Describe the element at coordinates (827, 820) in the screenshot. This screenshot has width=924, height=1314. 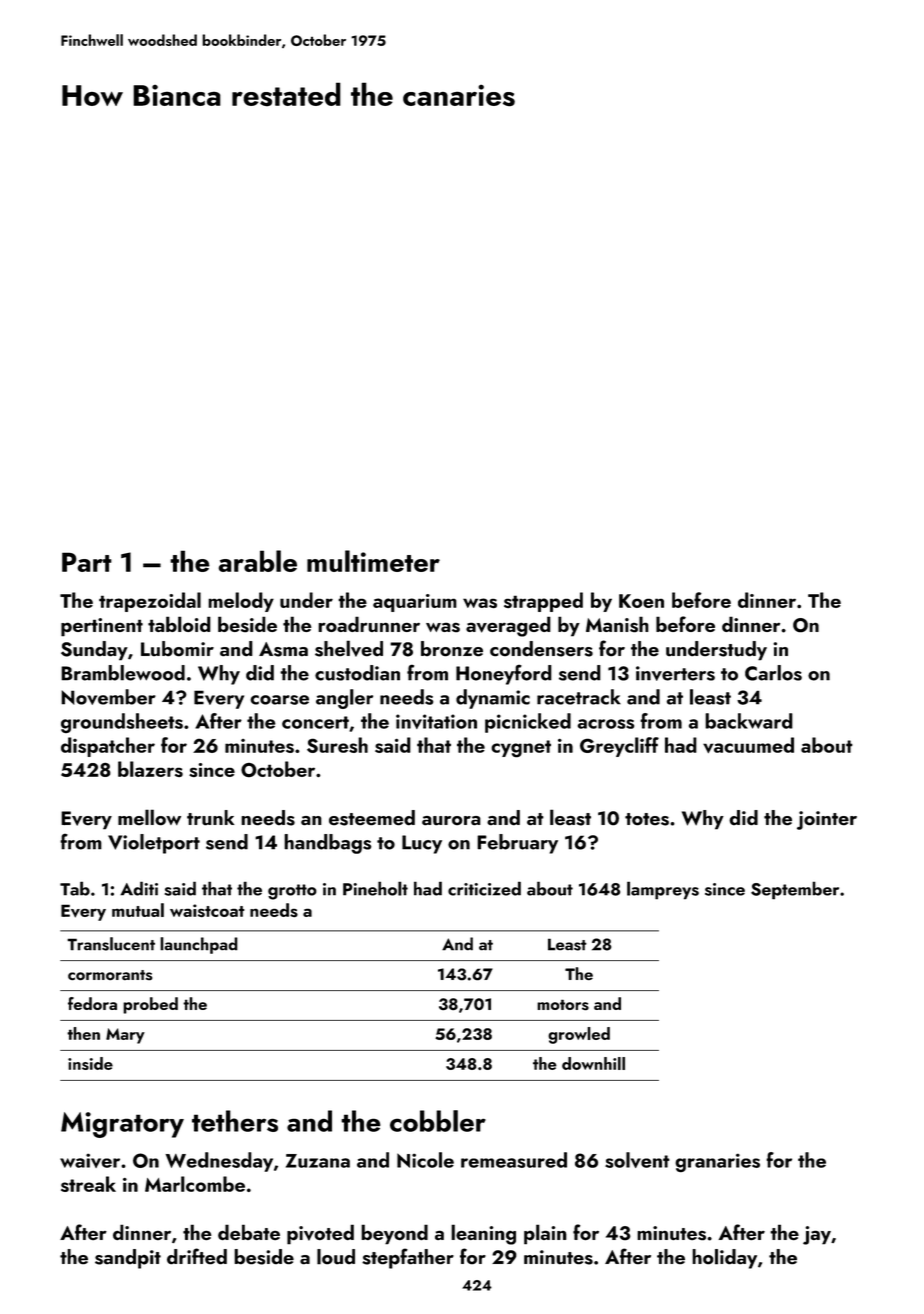
I see `jointer` at that location.
